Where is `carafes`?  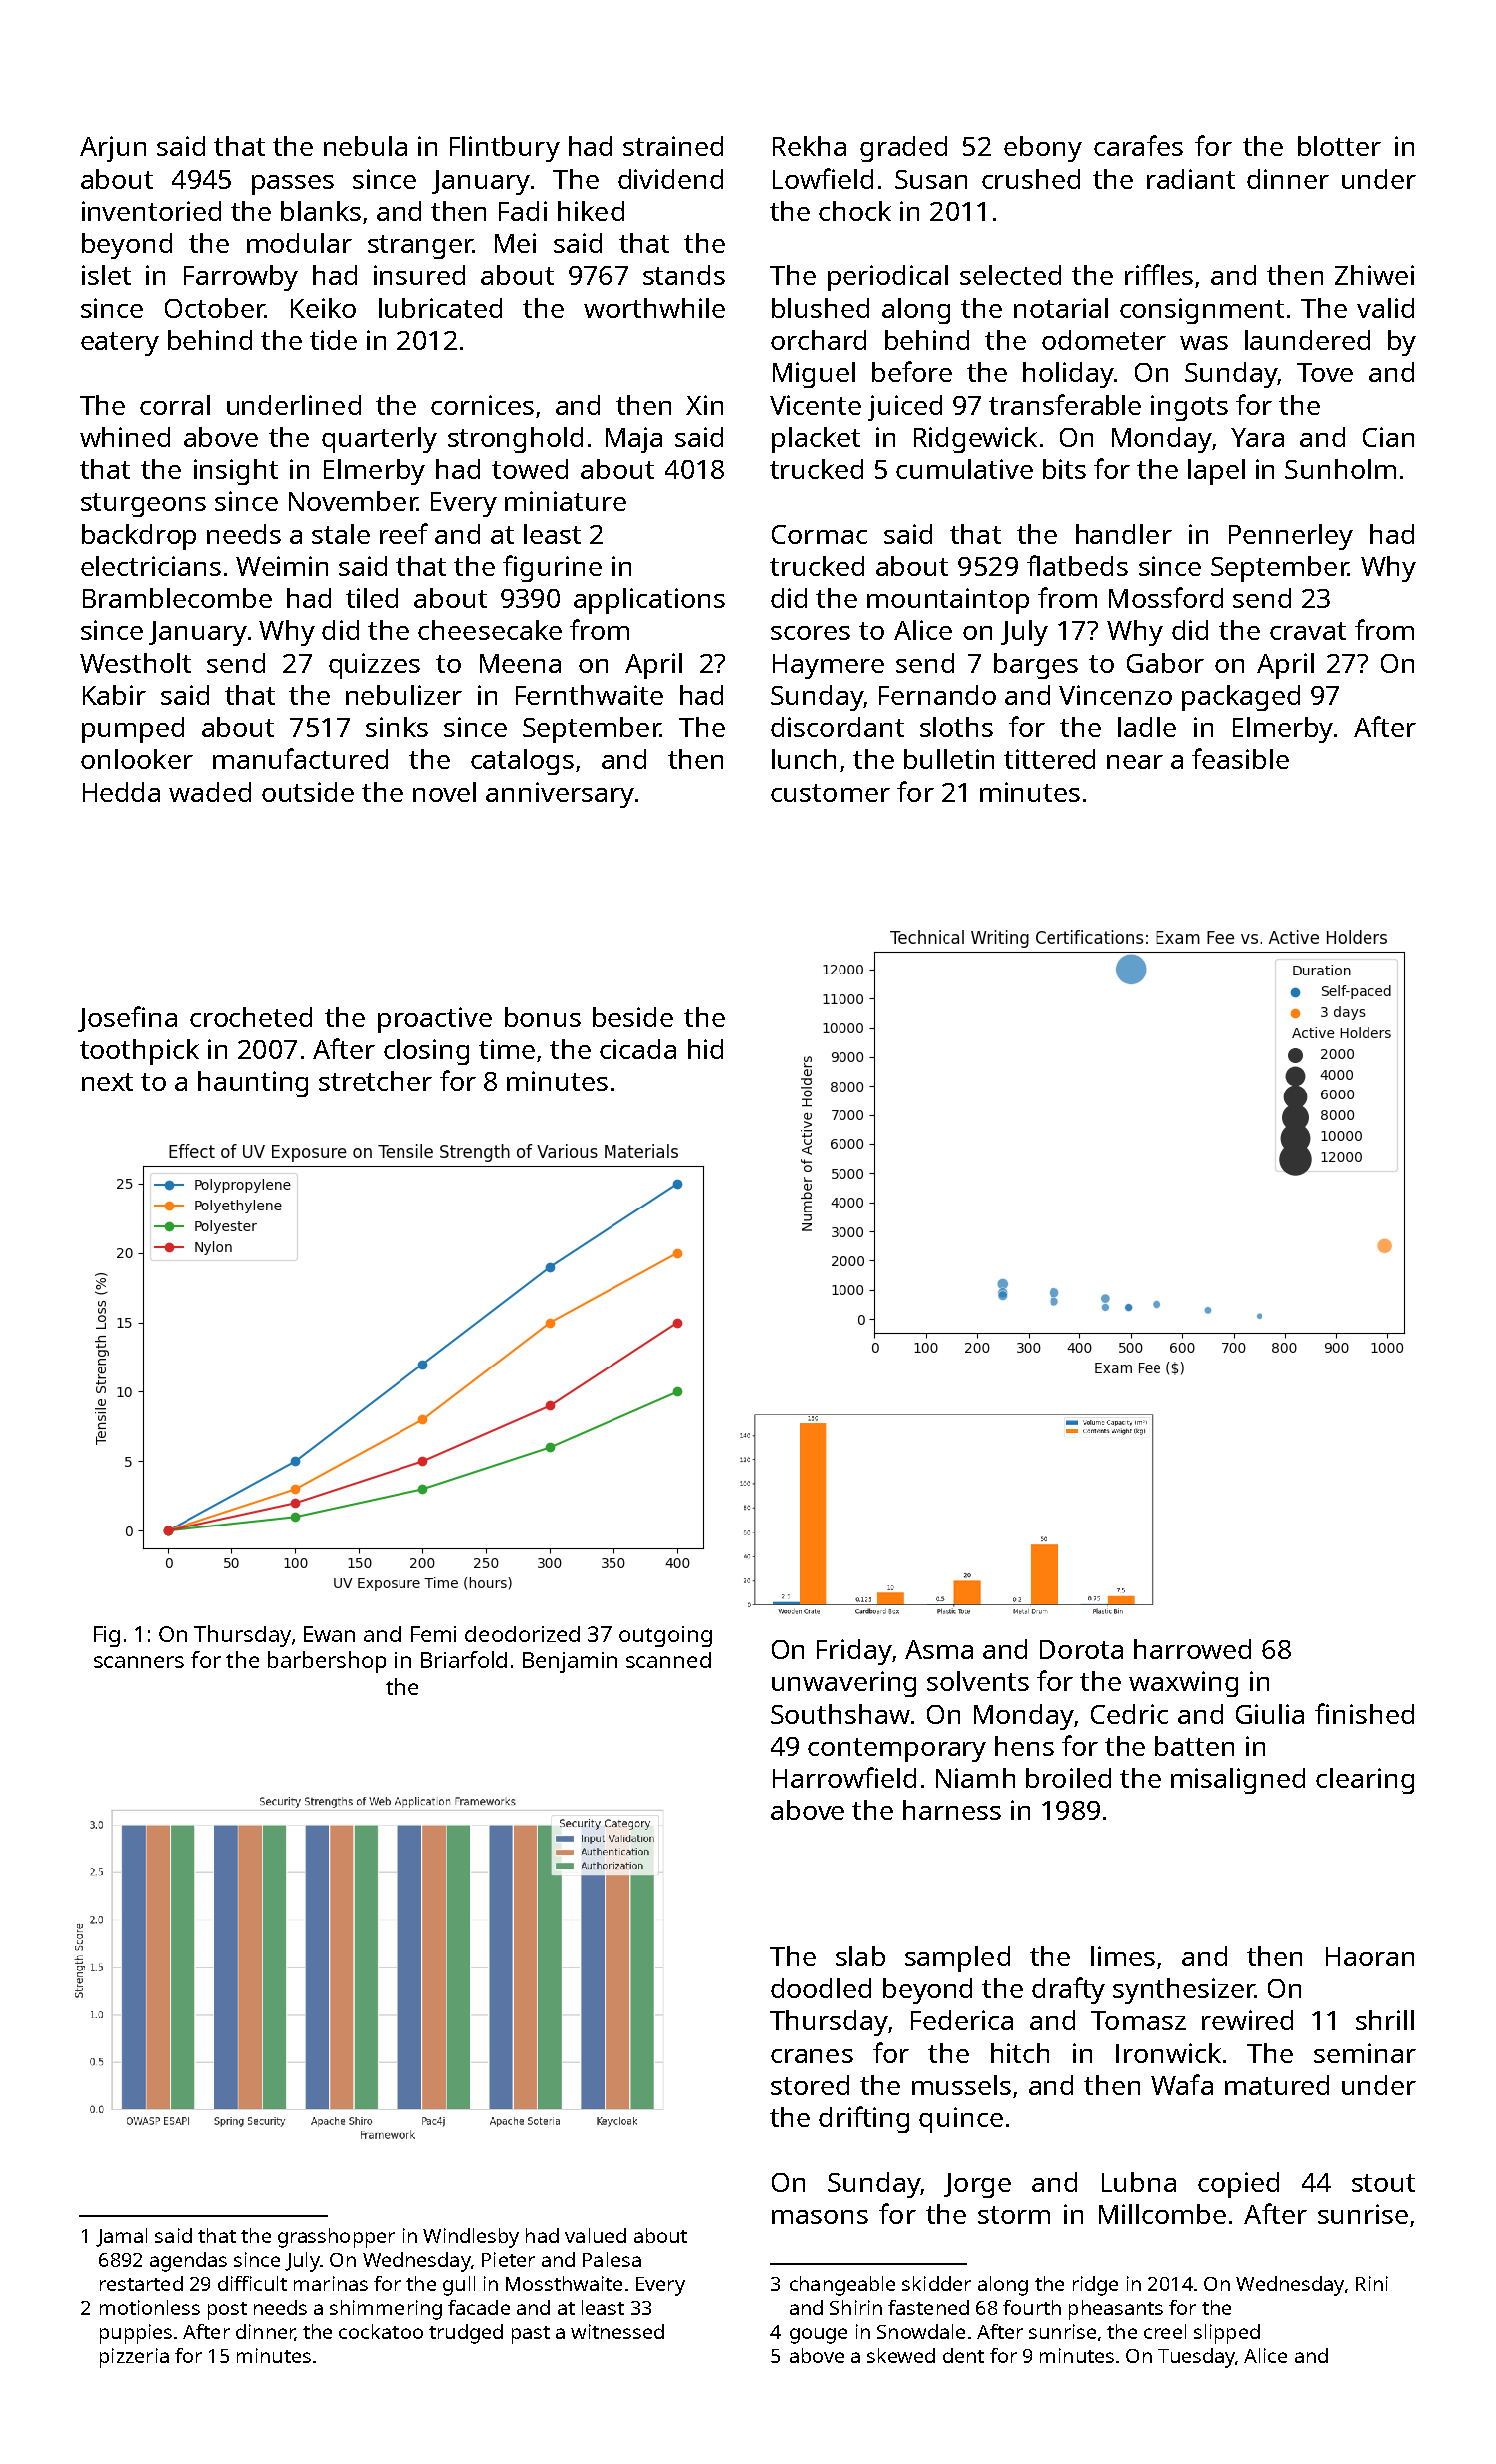 carafes is located at coordinates (1138, 145).
